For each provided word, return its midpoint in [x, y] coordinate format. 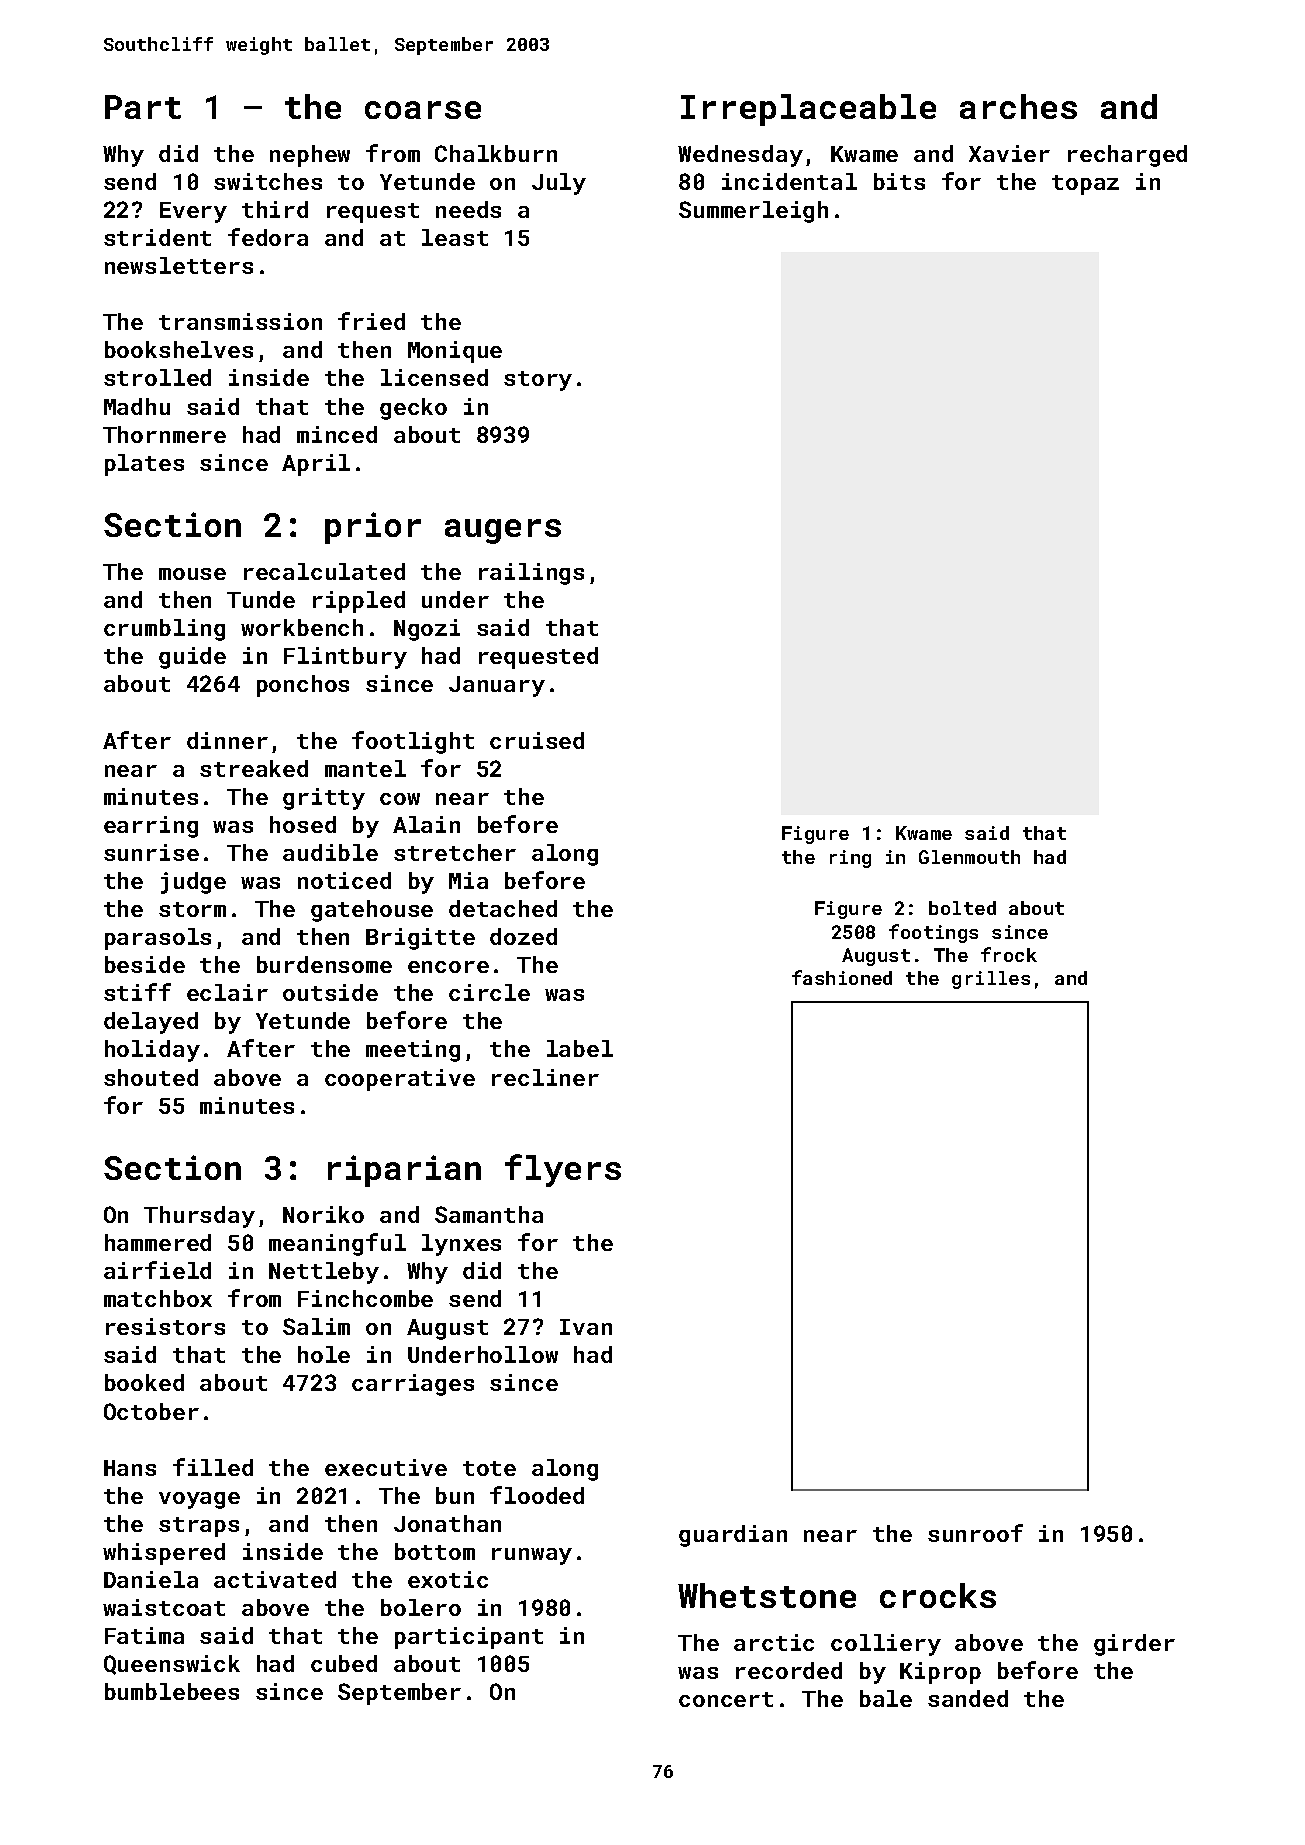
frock [1009, 954]
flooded [537, 1495]
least [455, 237]
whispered [164, 1554]
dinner [227, 740]
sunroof [975, 1533]
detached [503, 908]
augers [503, 531]
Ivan [586, 1327]
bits [899, 181]
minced [337, 434]
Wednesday [740, 156]
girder [1134, 1645]
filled [213, 1467]
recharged [1127, 156]
